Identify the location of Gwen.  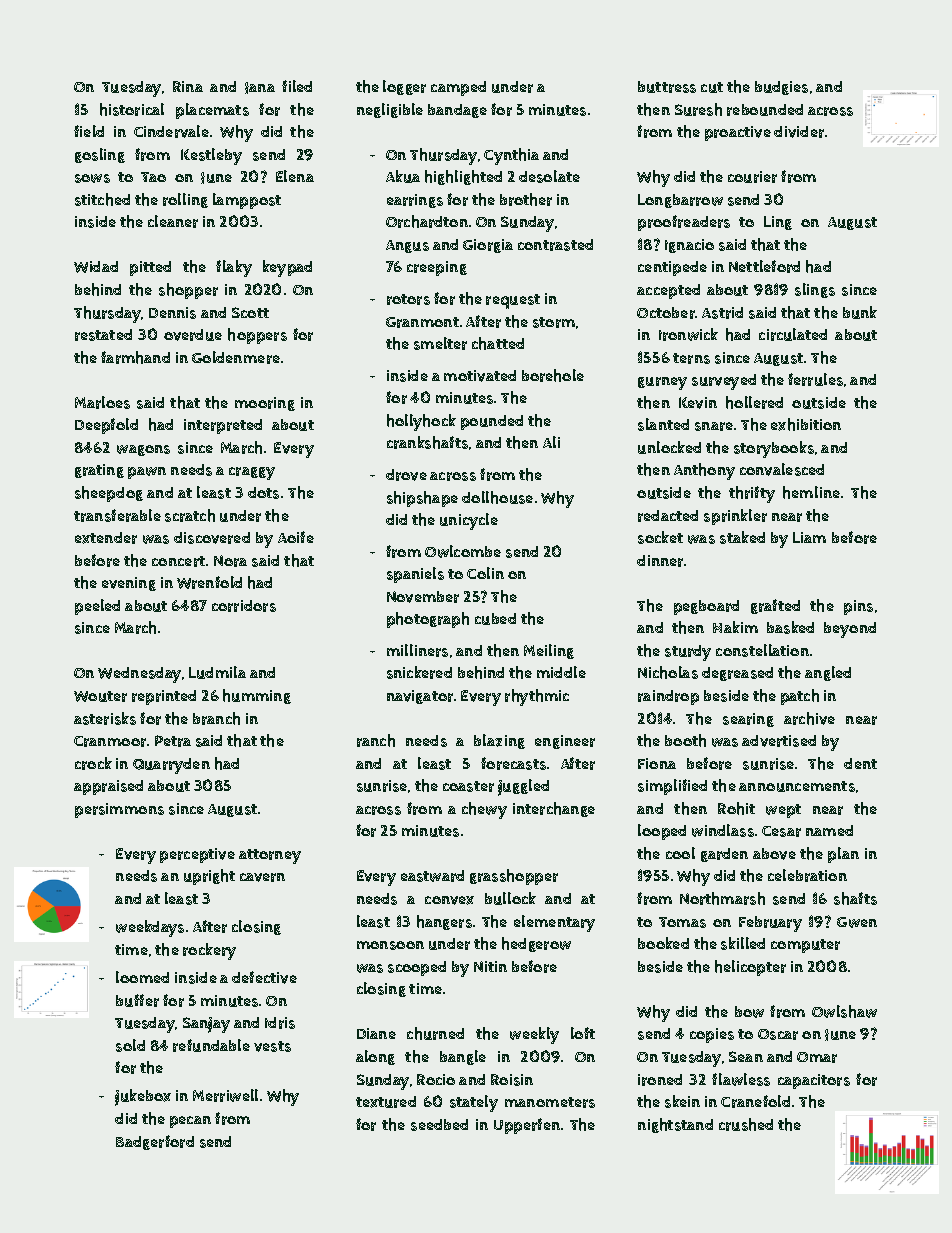
(857, 922).
